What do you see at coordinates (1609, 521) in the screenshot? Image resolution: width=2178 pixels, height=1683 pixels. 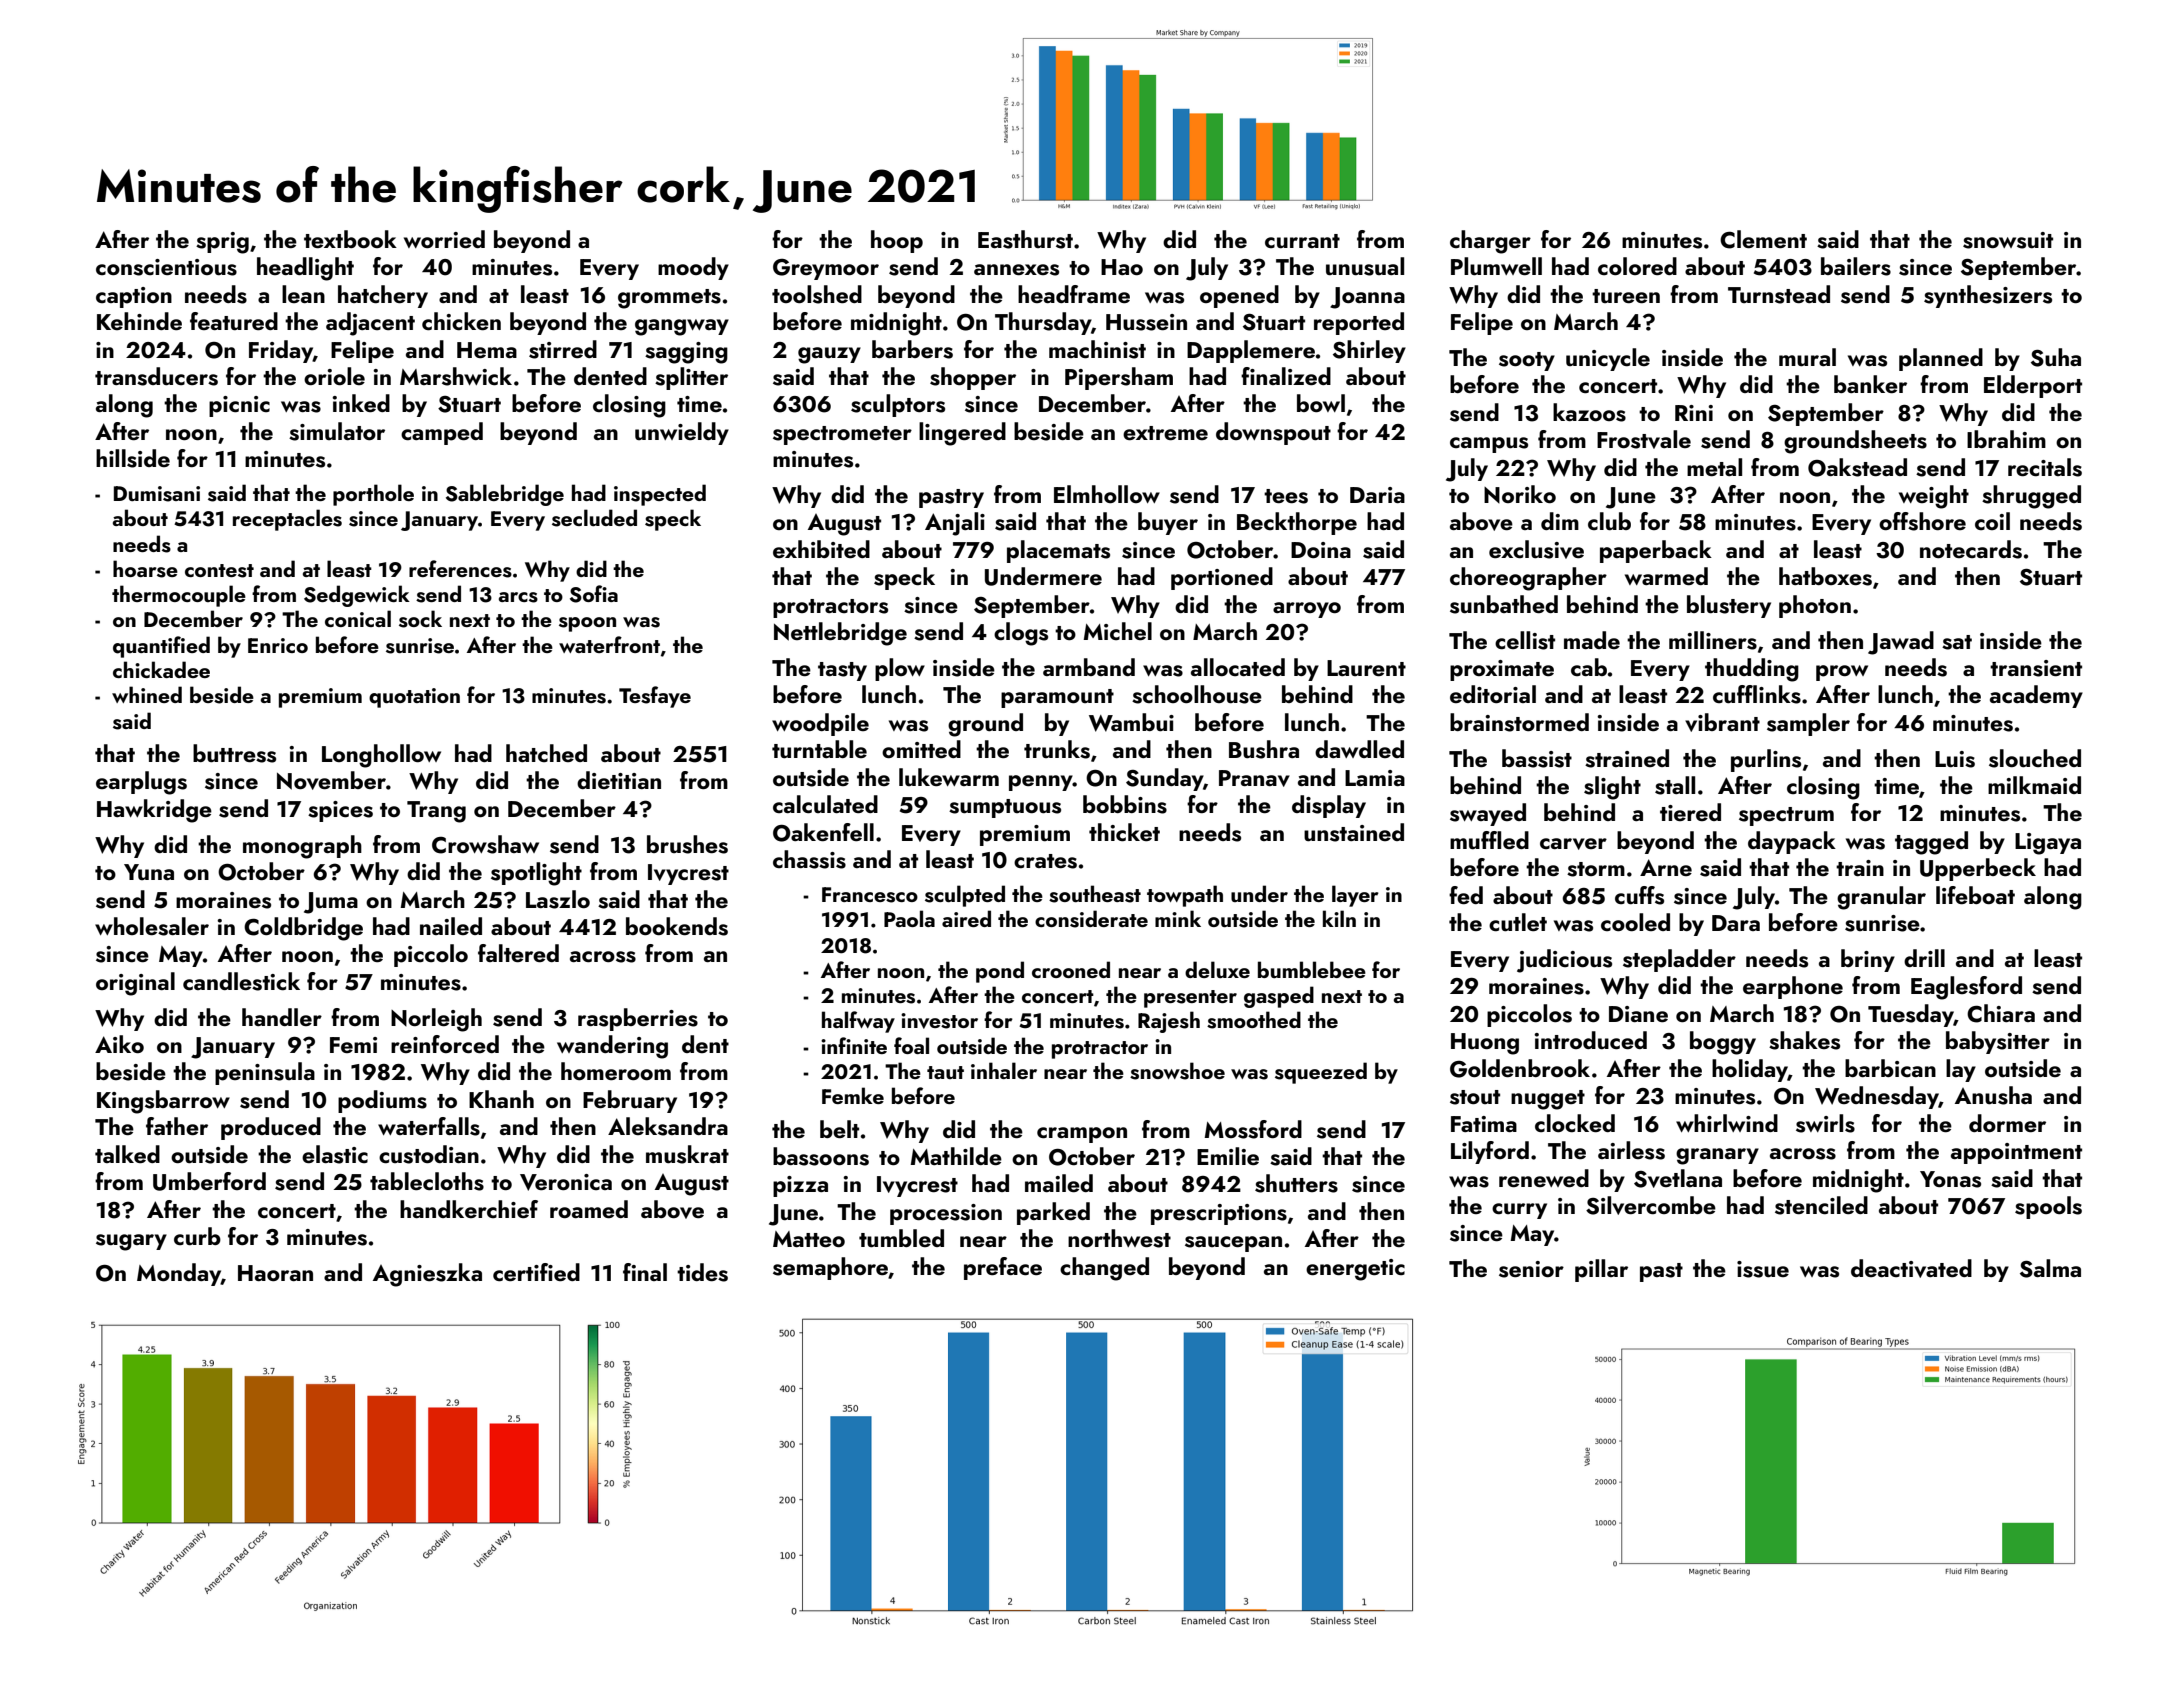 I see `club` at bounding box center [1609, 521].
